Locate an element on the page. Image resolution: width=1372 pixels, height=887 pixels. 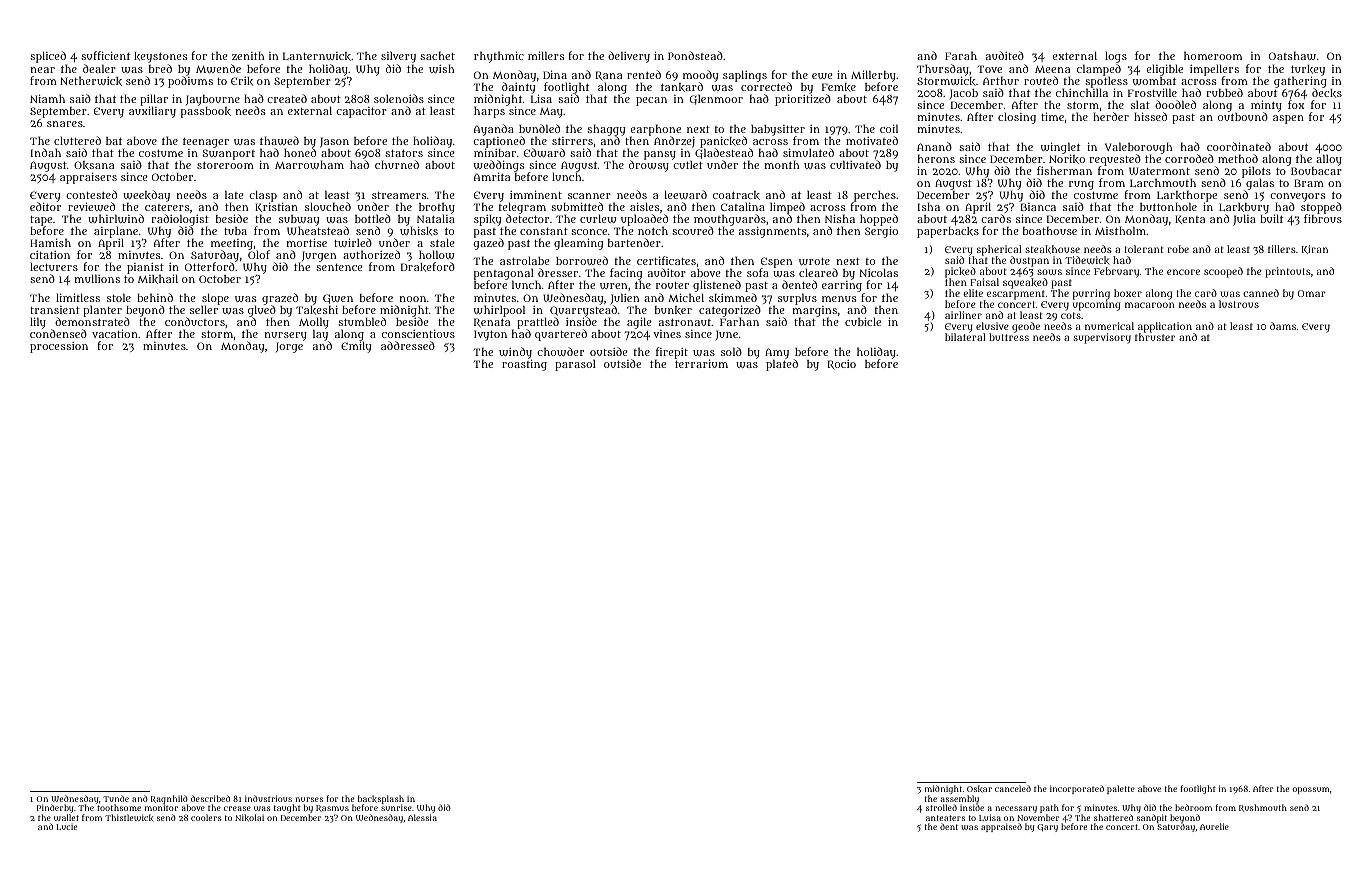
babysitter is located at coordinates (778, 130).
